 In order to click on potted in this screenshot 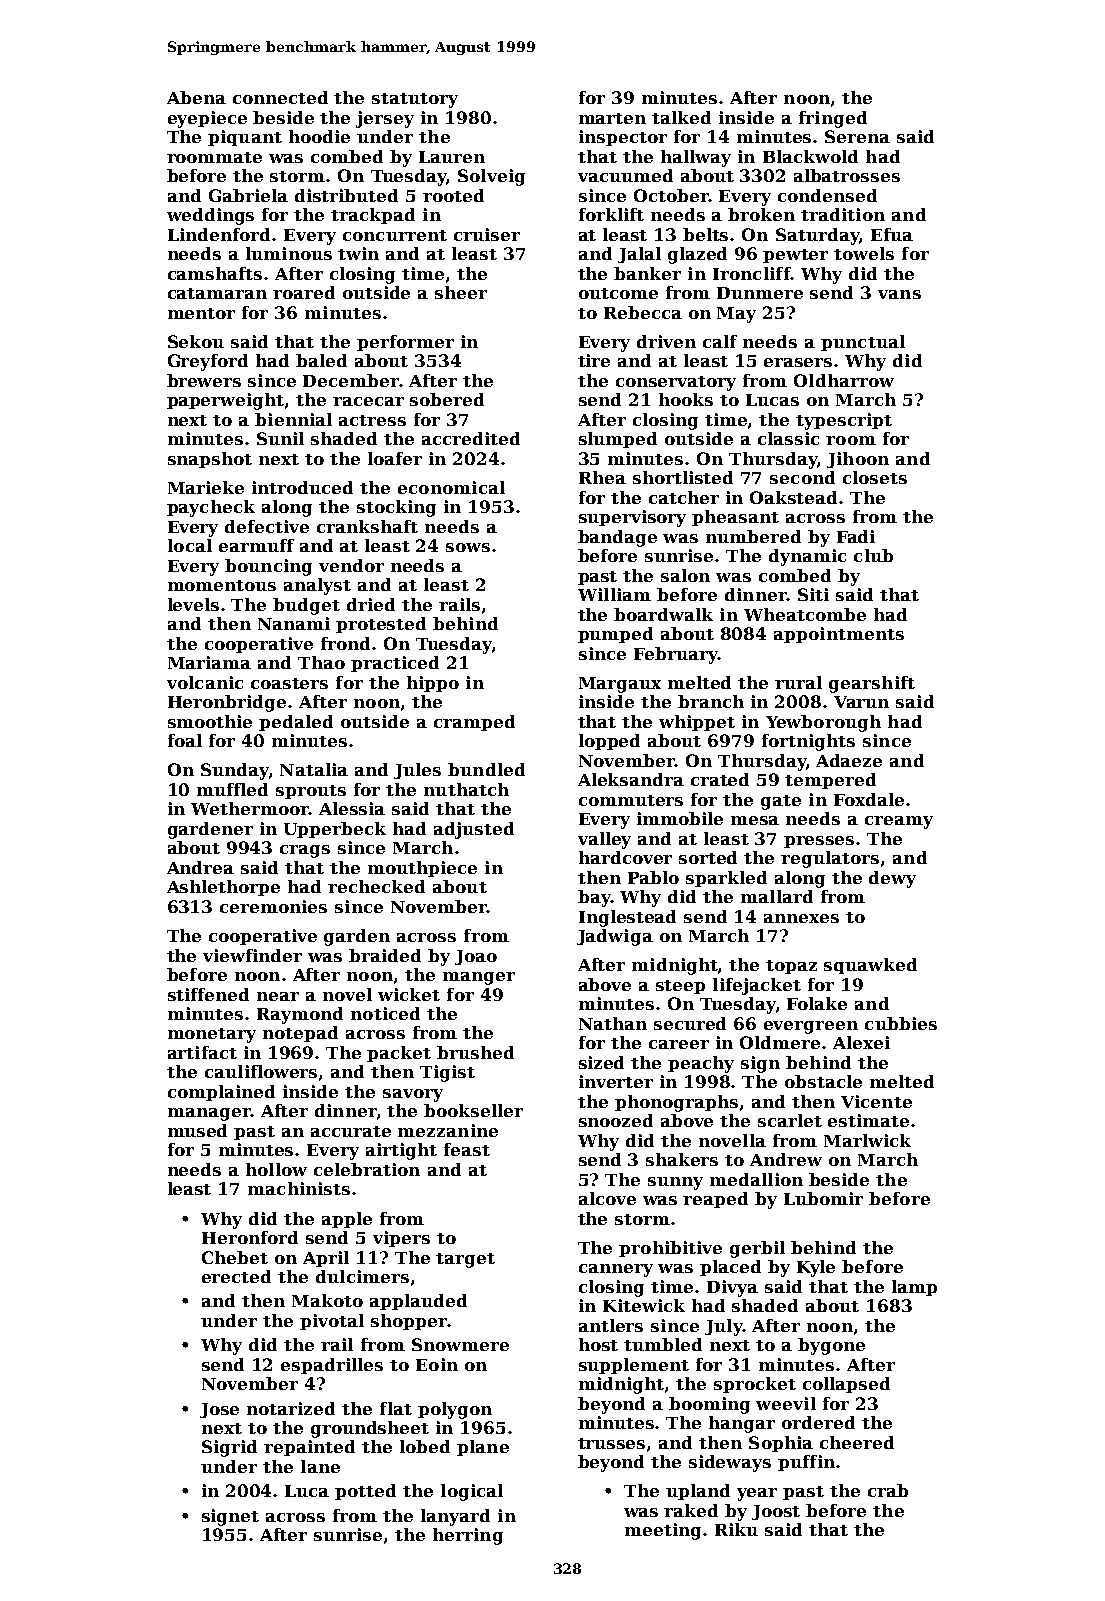, I will do `click(365, 1492)`.
